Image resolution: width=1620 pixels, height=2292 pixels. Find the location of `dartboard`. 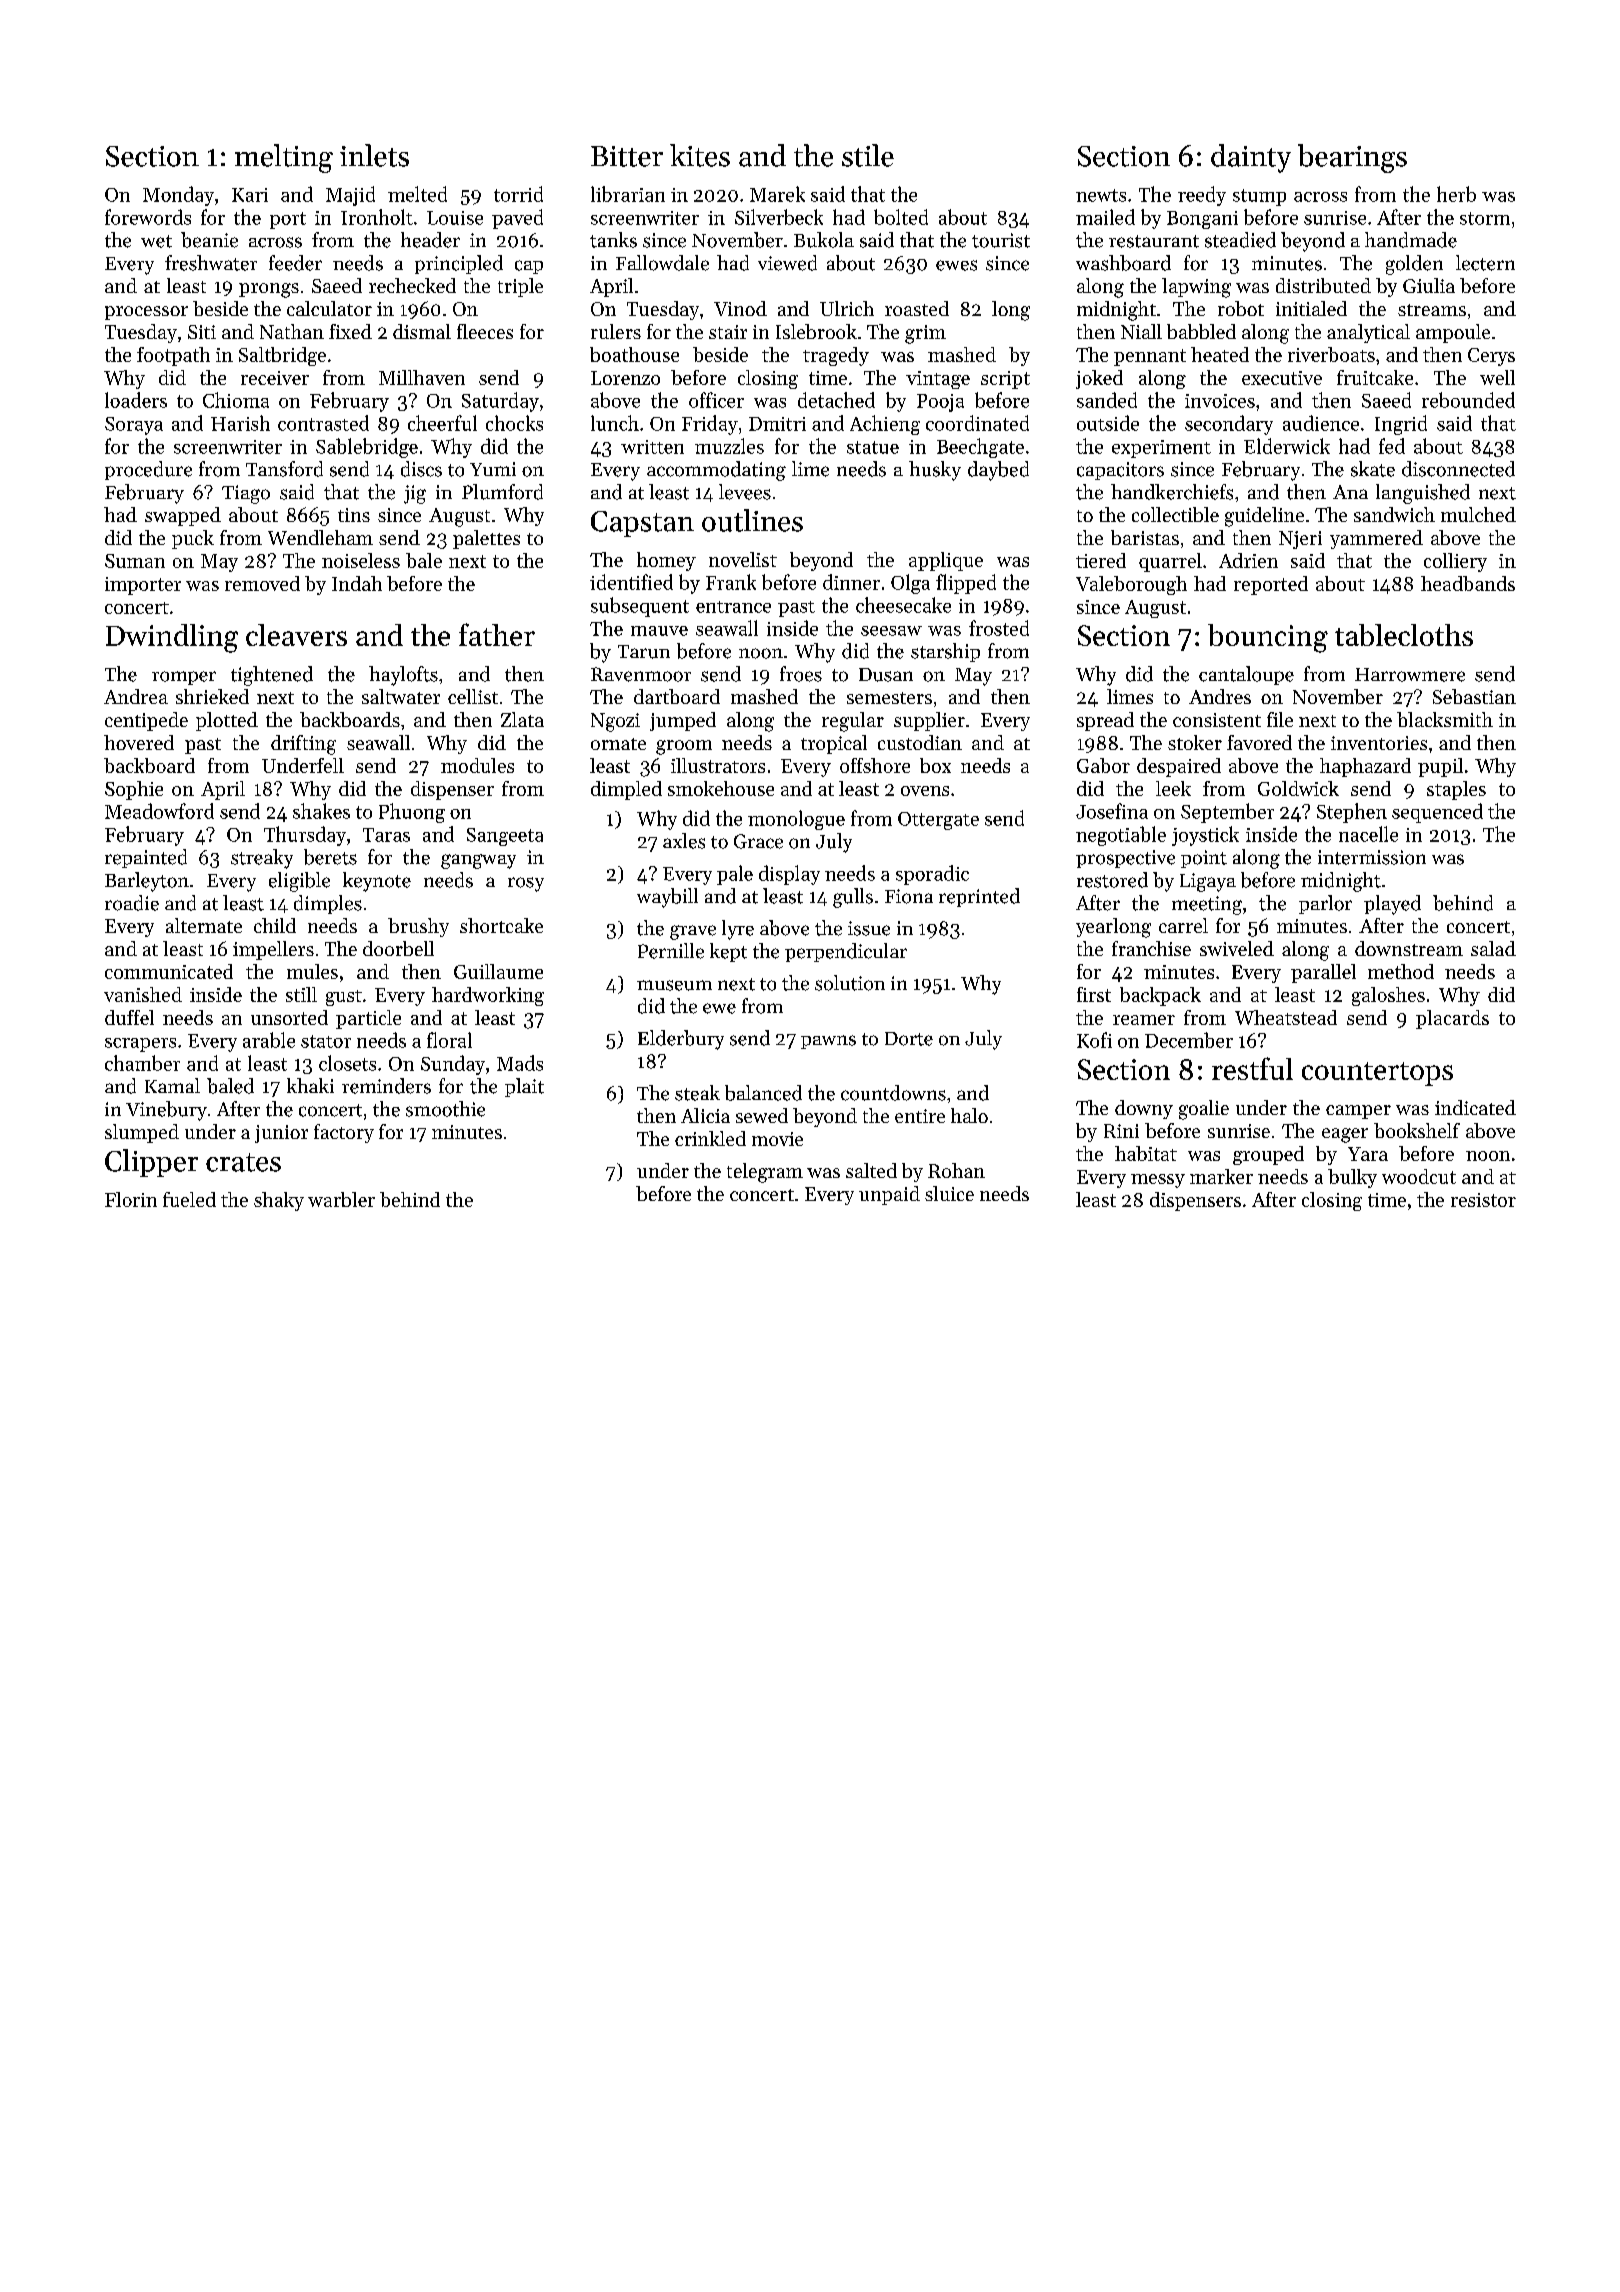

dartboard is located at coordinates (677, 696).
